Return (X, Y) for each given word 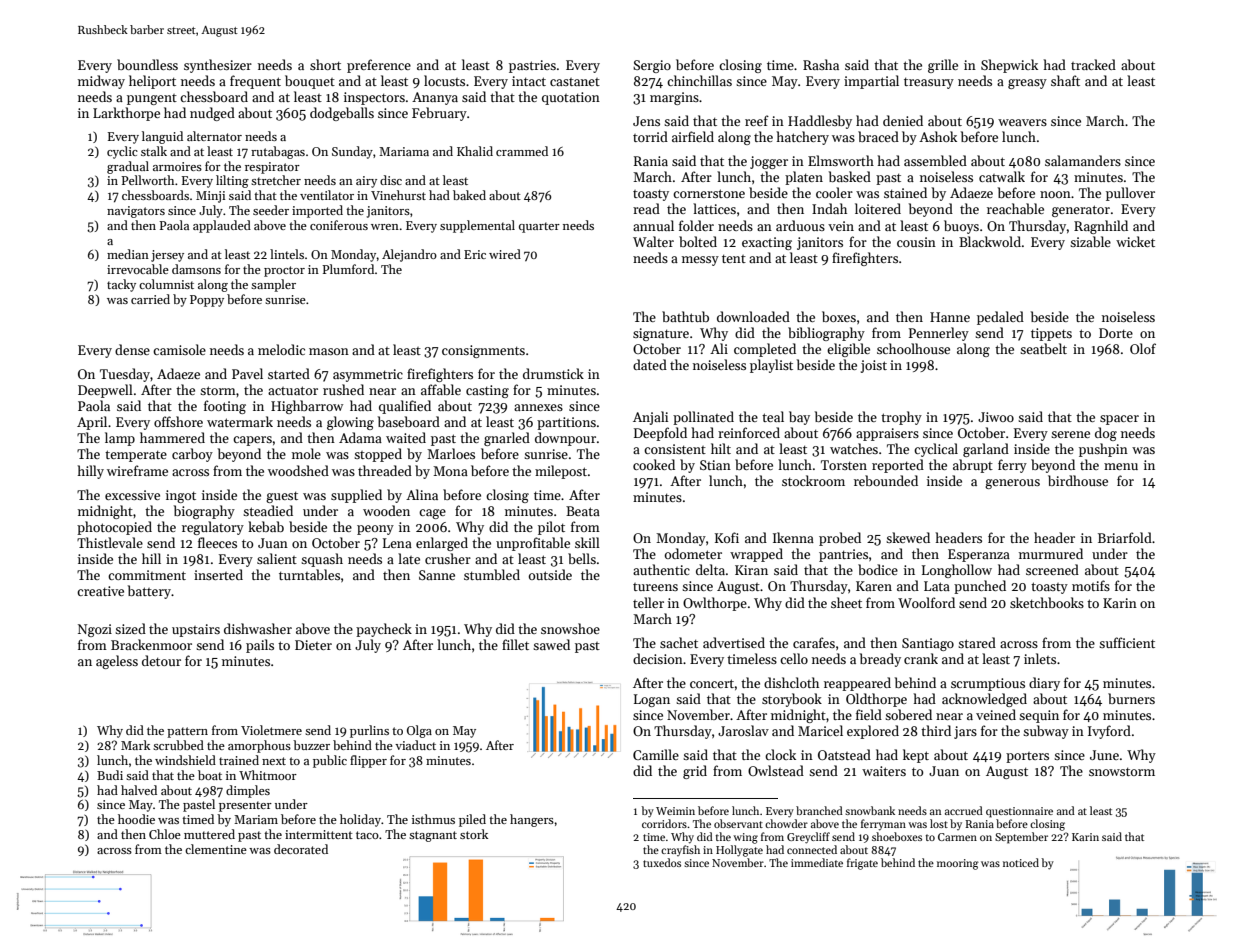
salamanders (1083, 160)
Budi (110, 775)
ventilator (327, 195)
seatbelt (1043, 348)
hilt (721, 448)
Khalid (475, 151)
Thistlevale (110, 542)
